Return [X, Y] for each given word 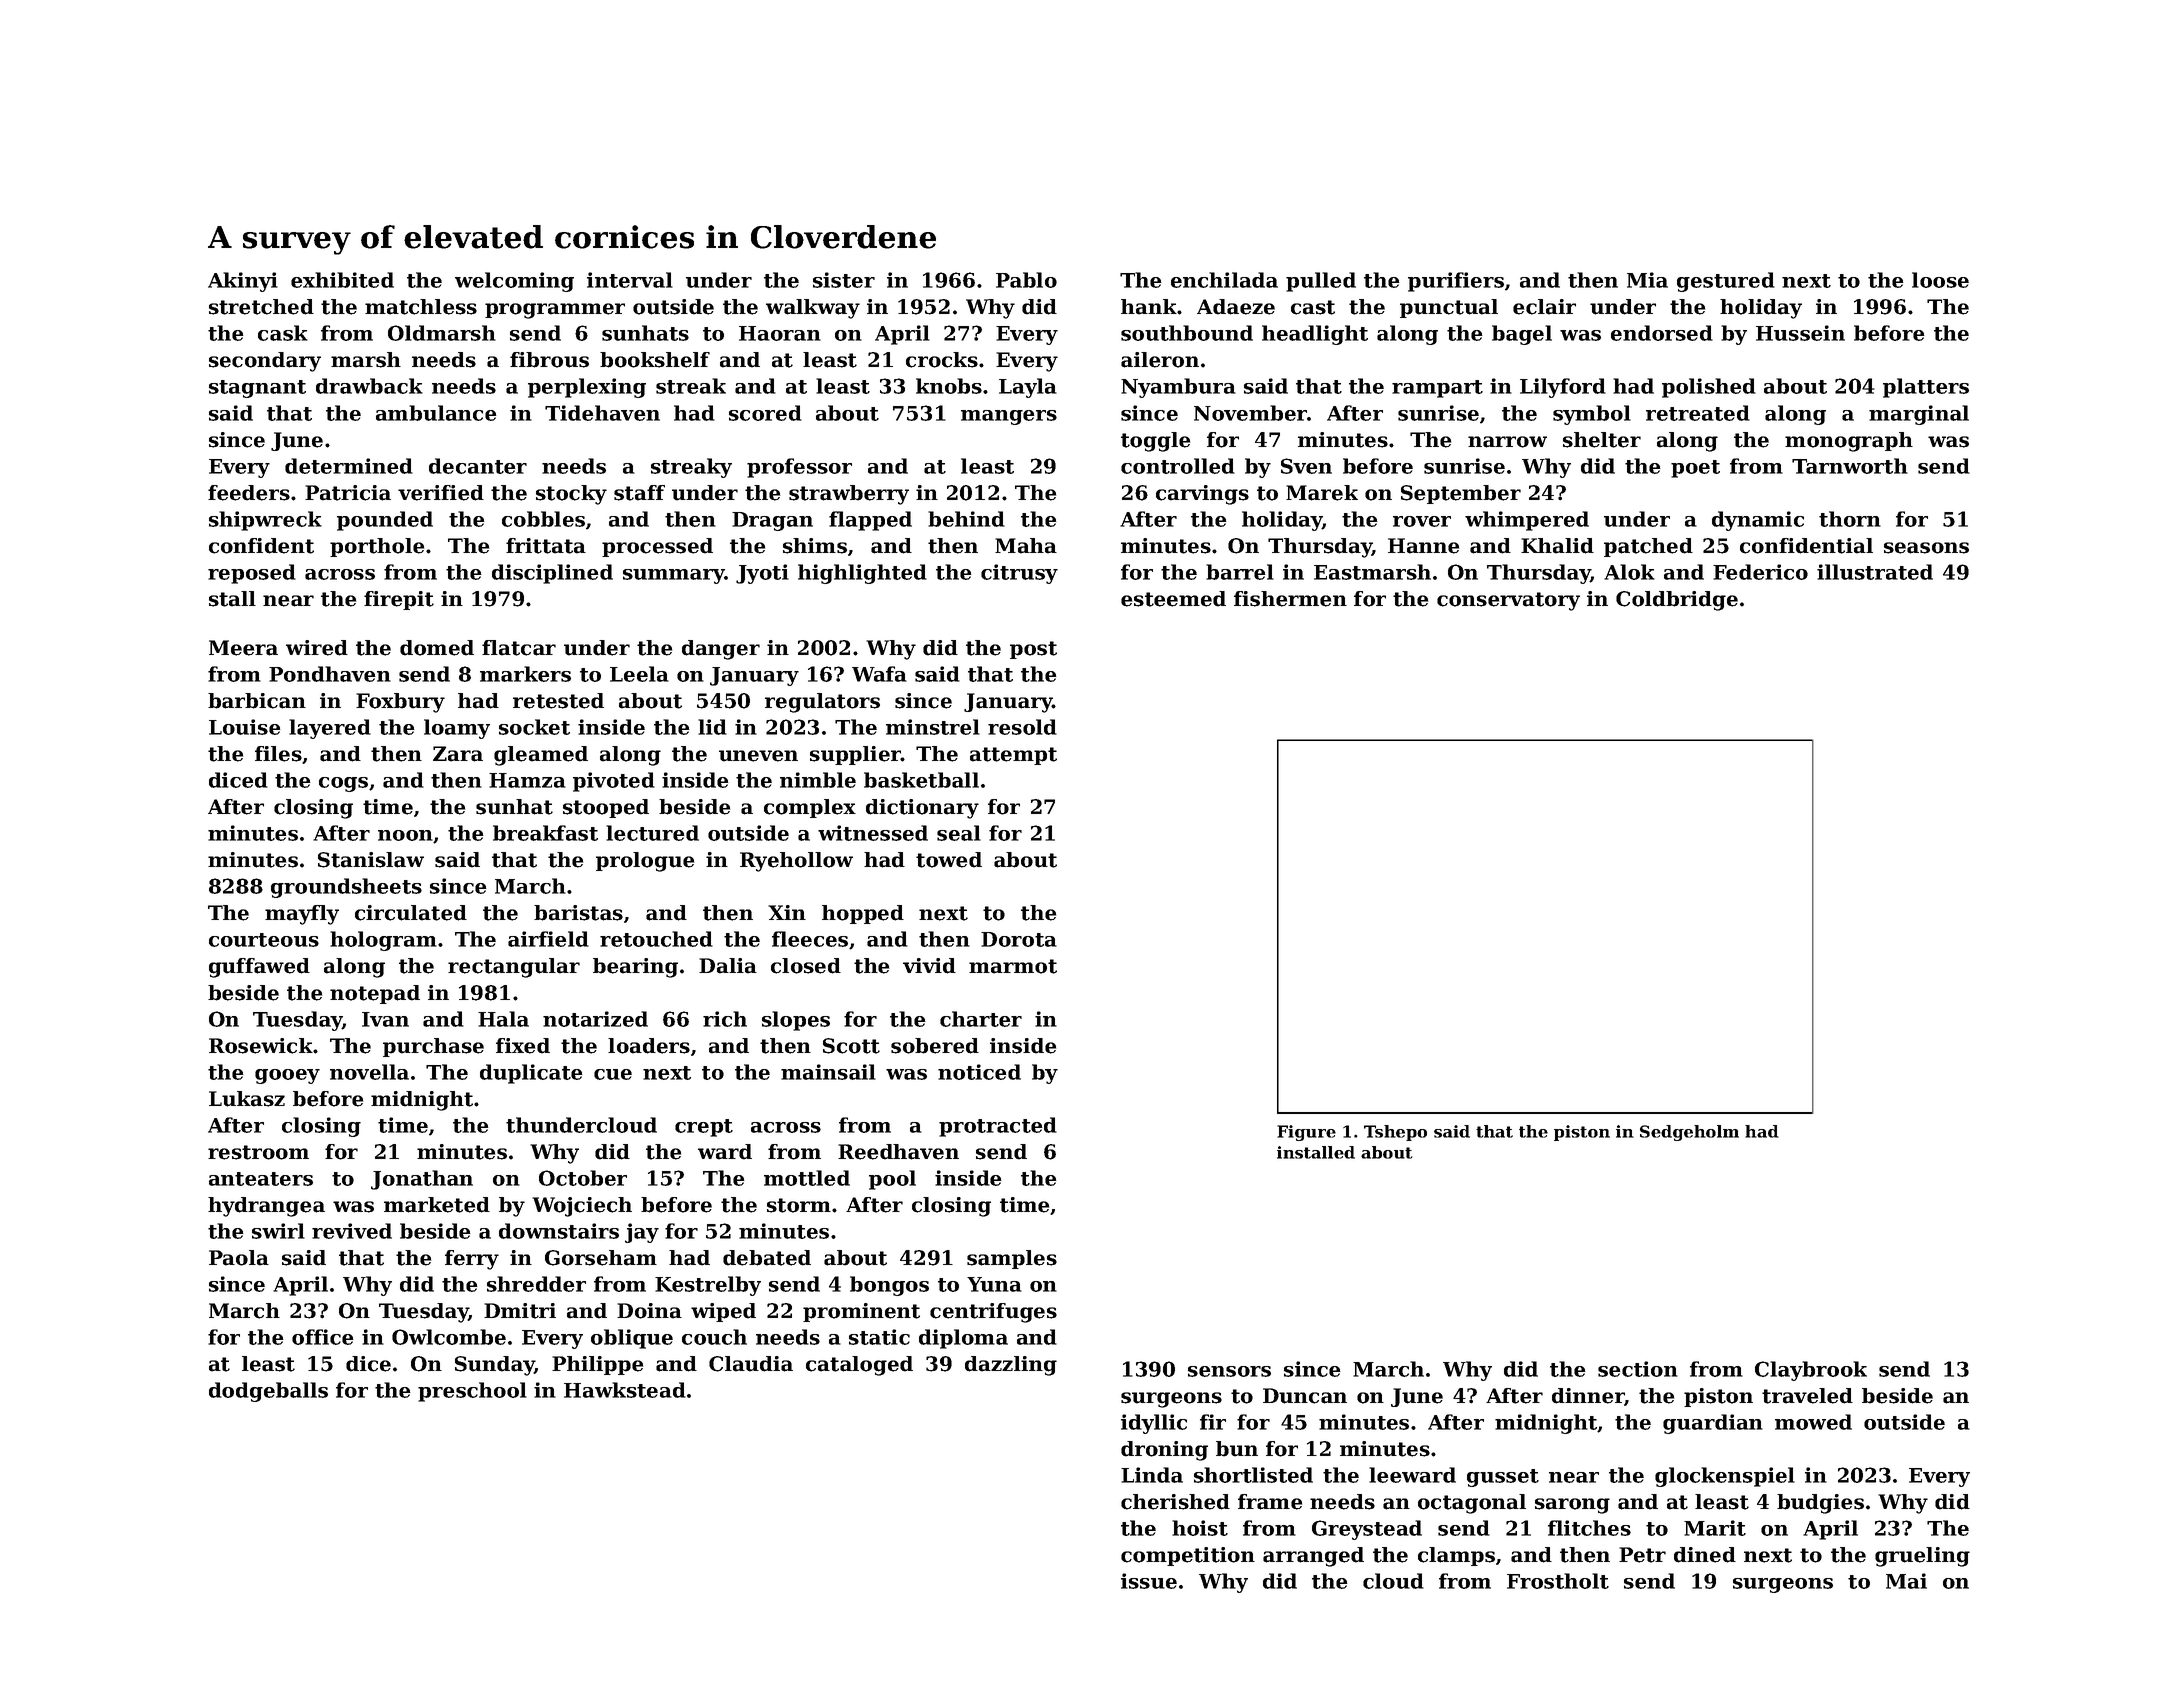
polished [1709, 388]
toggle [1155, 442]
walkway [813, 309]
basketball [921, 780]
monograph [1849, 442]
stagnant [257, 389]
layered [330, 729]
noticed [979, 1072]
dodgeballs [268, 1392]
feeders [249, 493]
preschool [472, 1392]
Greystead [1367, 1530]
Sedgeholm [1689, 1133]
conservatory [1508, 601]
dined [1705, 1555]
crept [704, 1128]
